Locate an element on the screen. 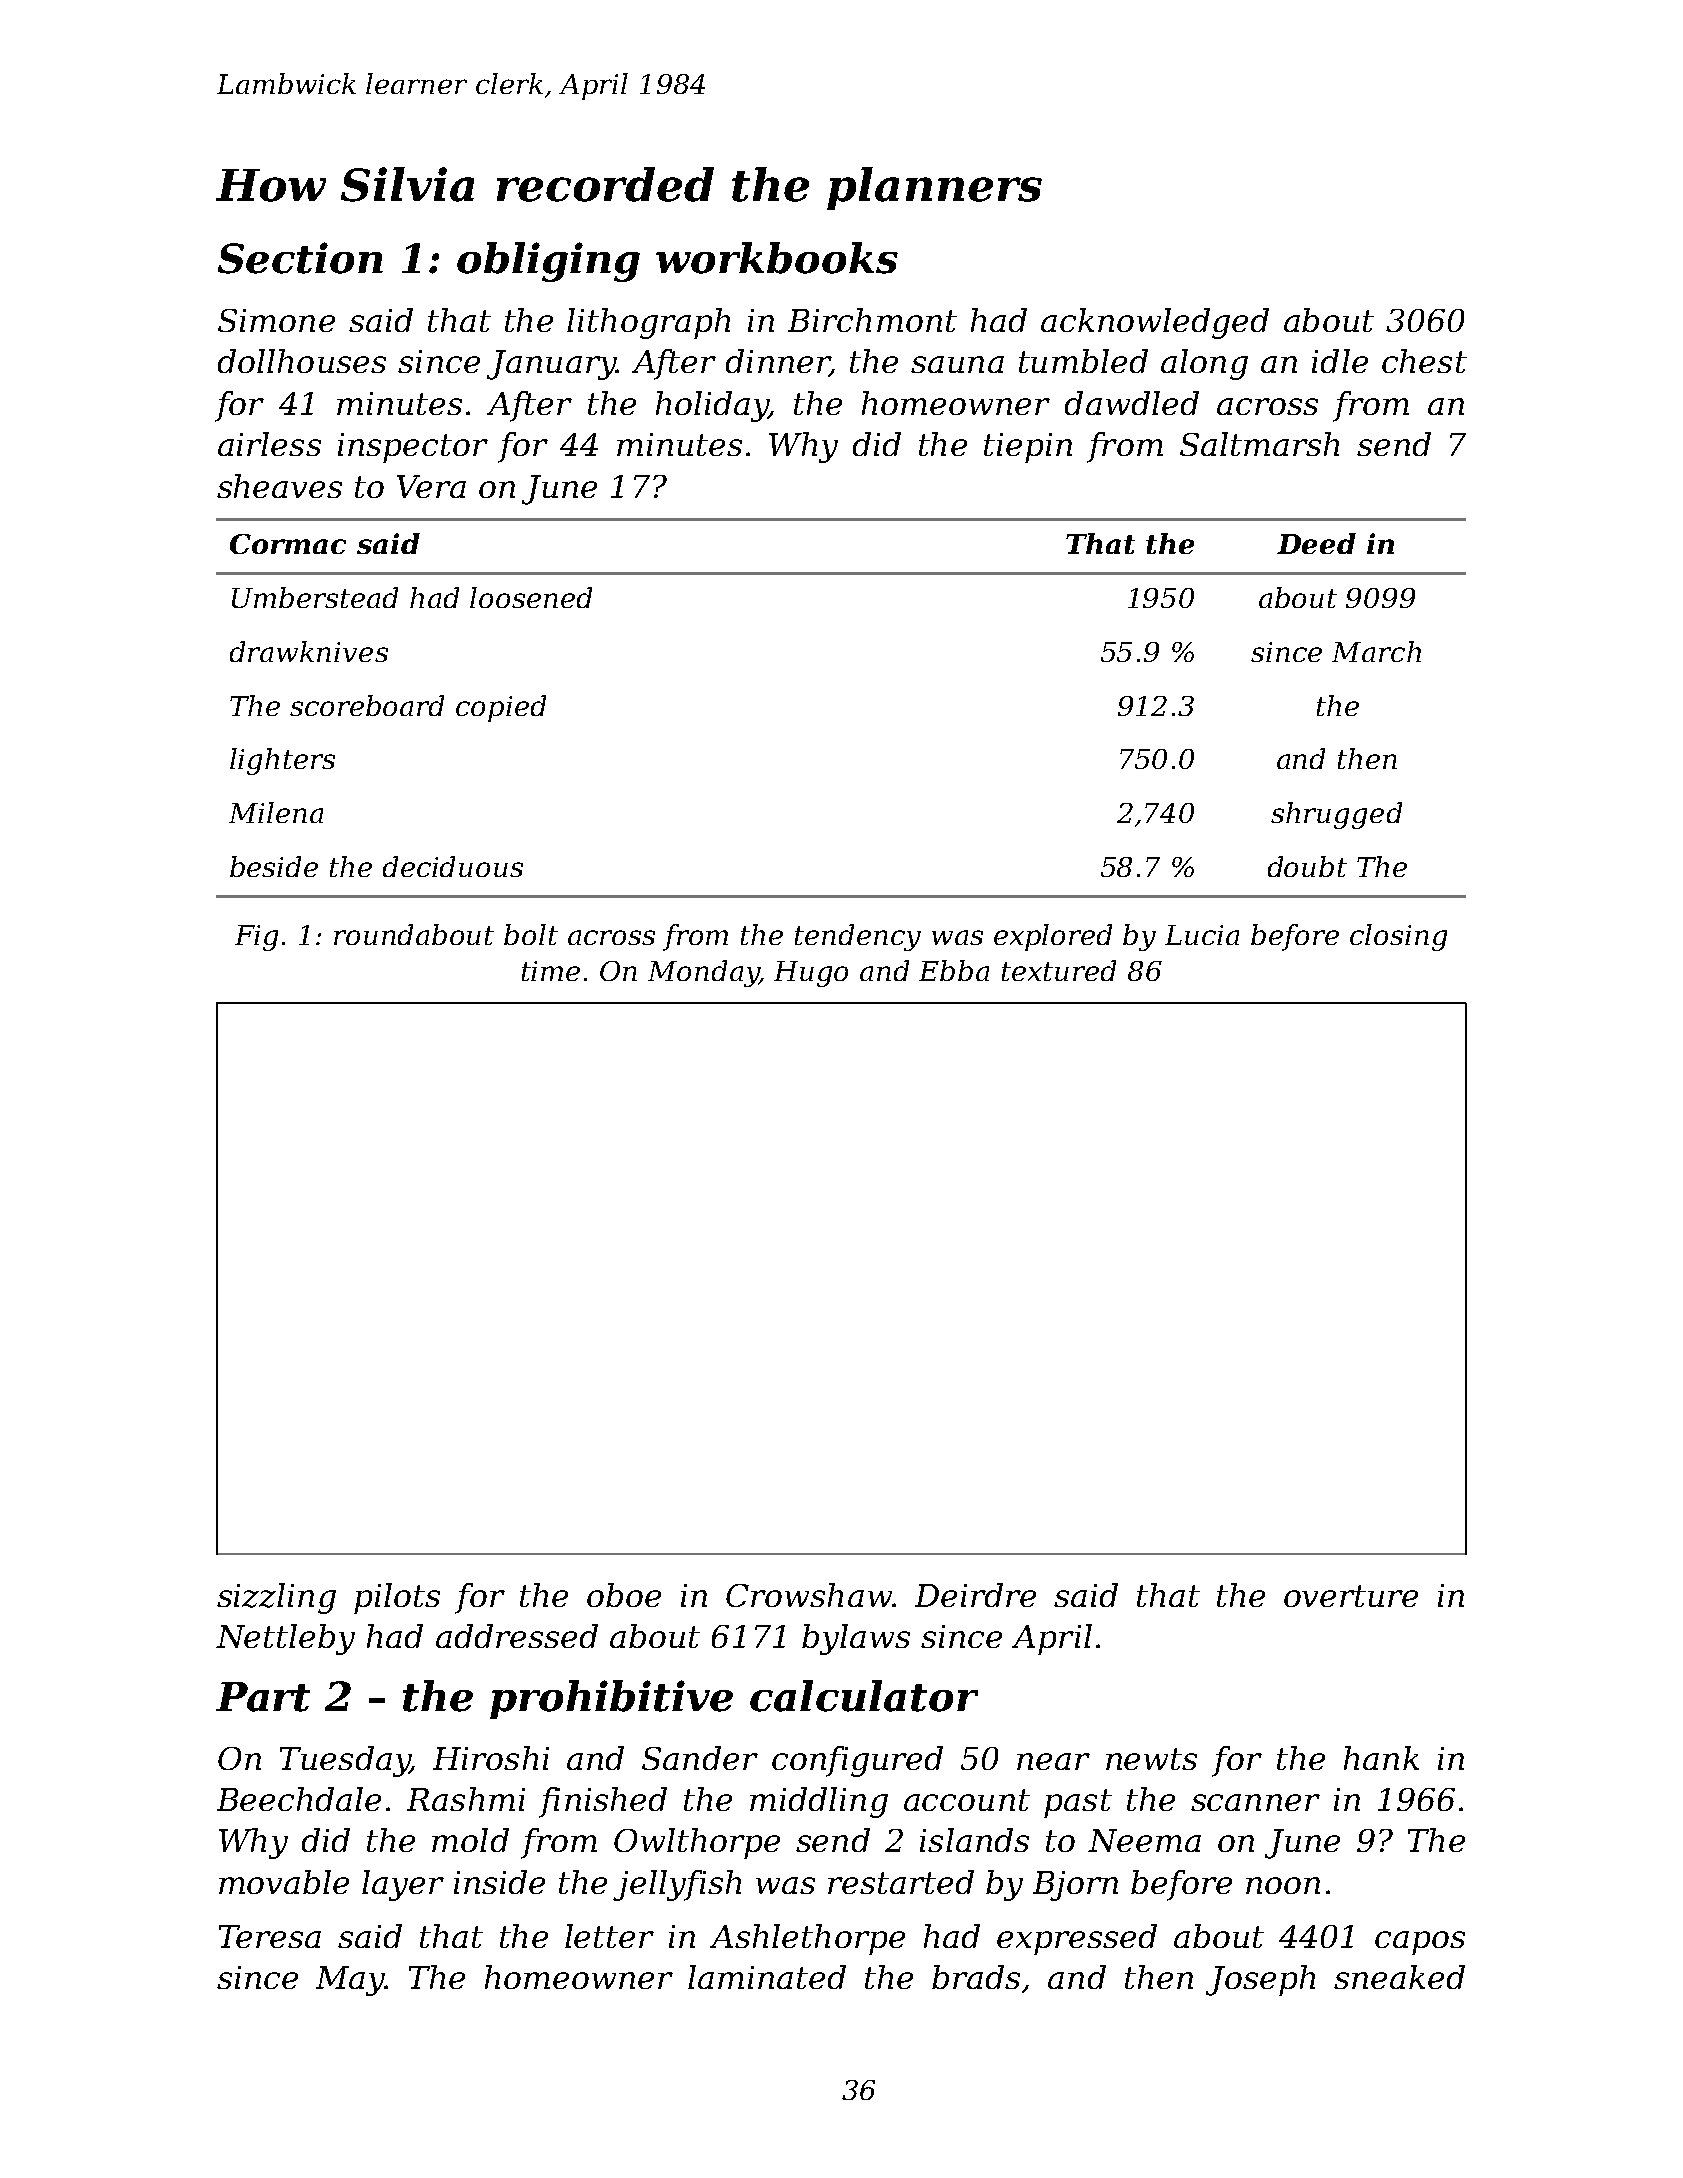 The height and width of the screenshot is (2178, 1683). Deed is located at coordinates (1316, 543).
